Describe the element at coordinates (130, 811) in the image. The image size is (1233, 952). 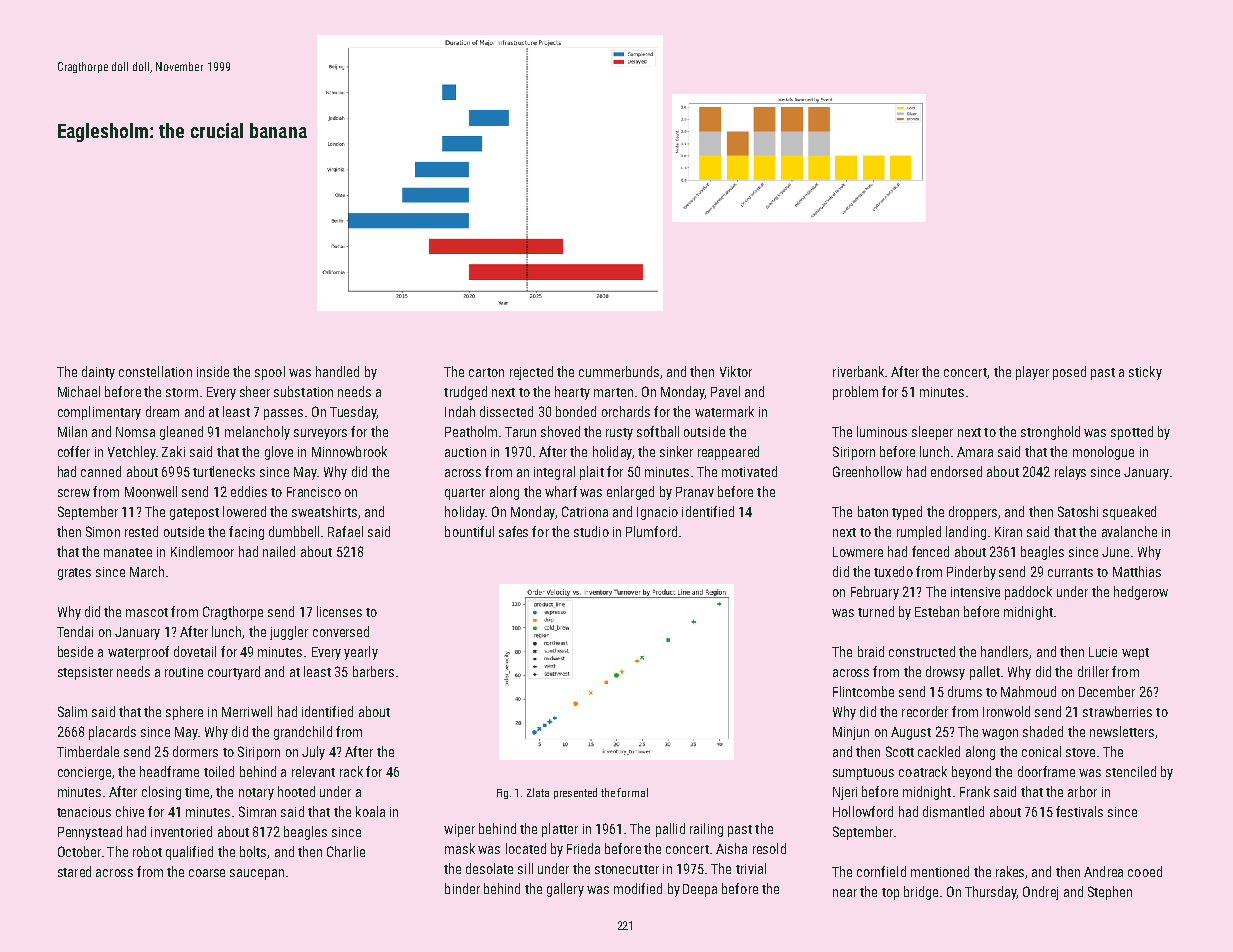
I see `chive` at that location.
